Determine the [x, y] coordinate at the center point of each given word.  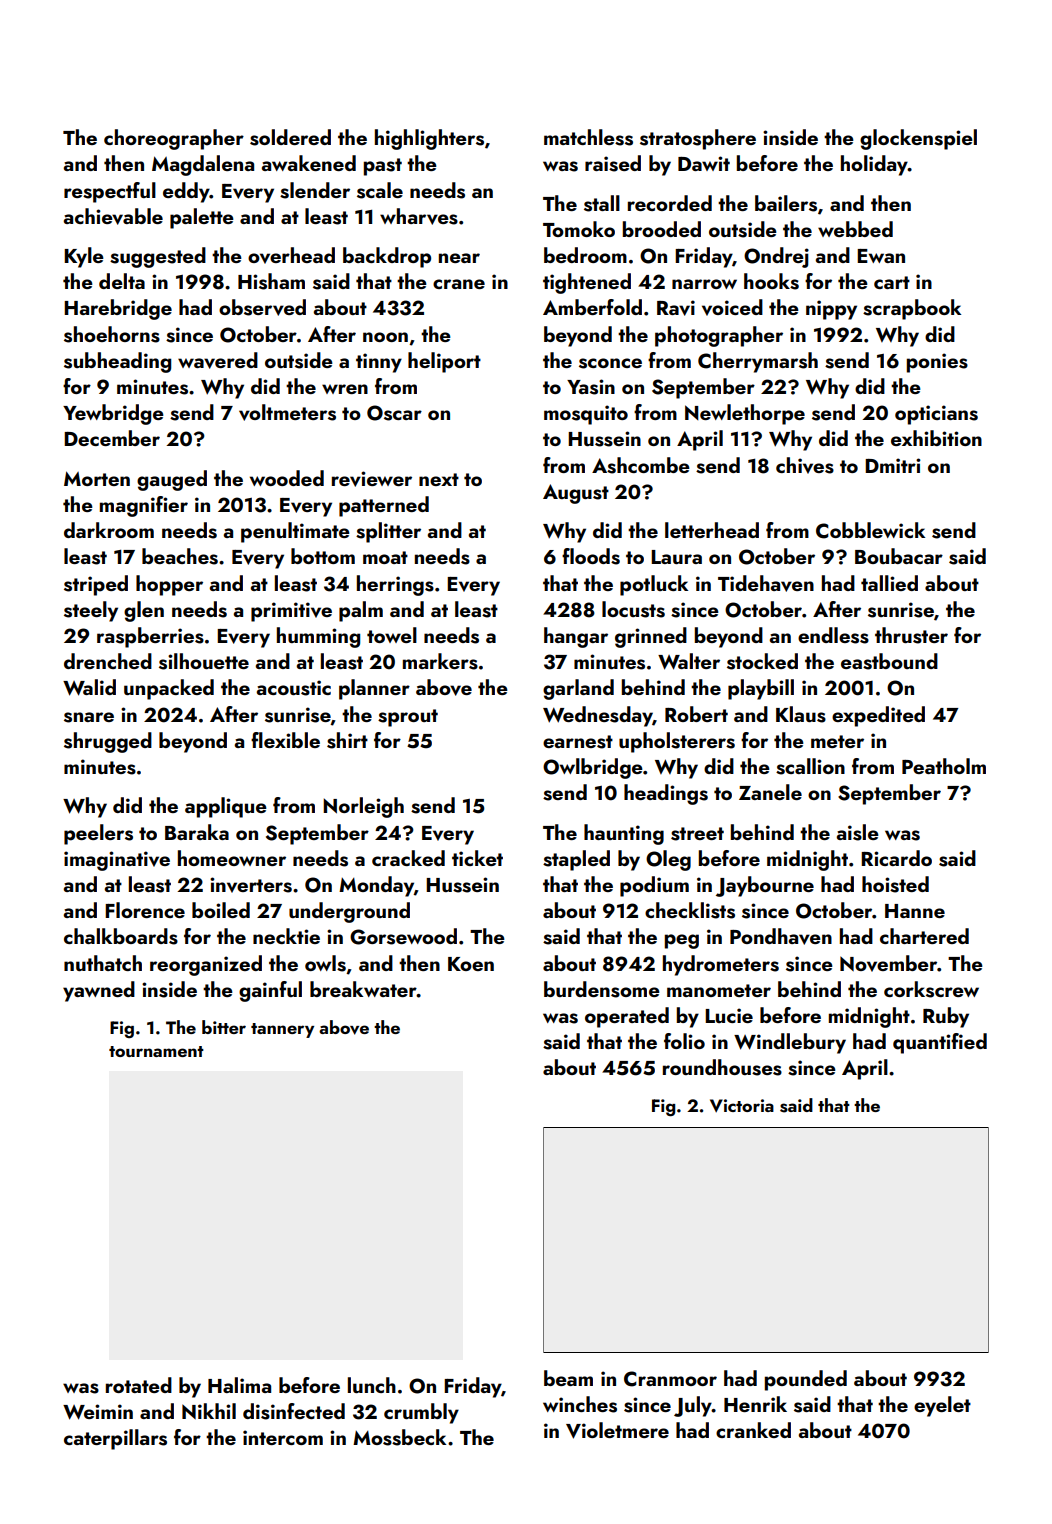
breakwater [363, 989]
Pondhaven [781, 936]
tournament [156, 1051]
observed [262, 307]
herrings [395, 585]
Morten [97, 478]
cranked [753, 1430]
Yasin [591, 387]
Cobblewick [870, 530]
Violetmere [617, 1430]
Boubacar [899, 556]
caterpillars [115, 1439]
